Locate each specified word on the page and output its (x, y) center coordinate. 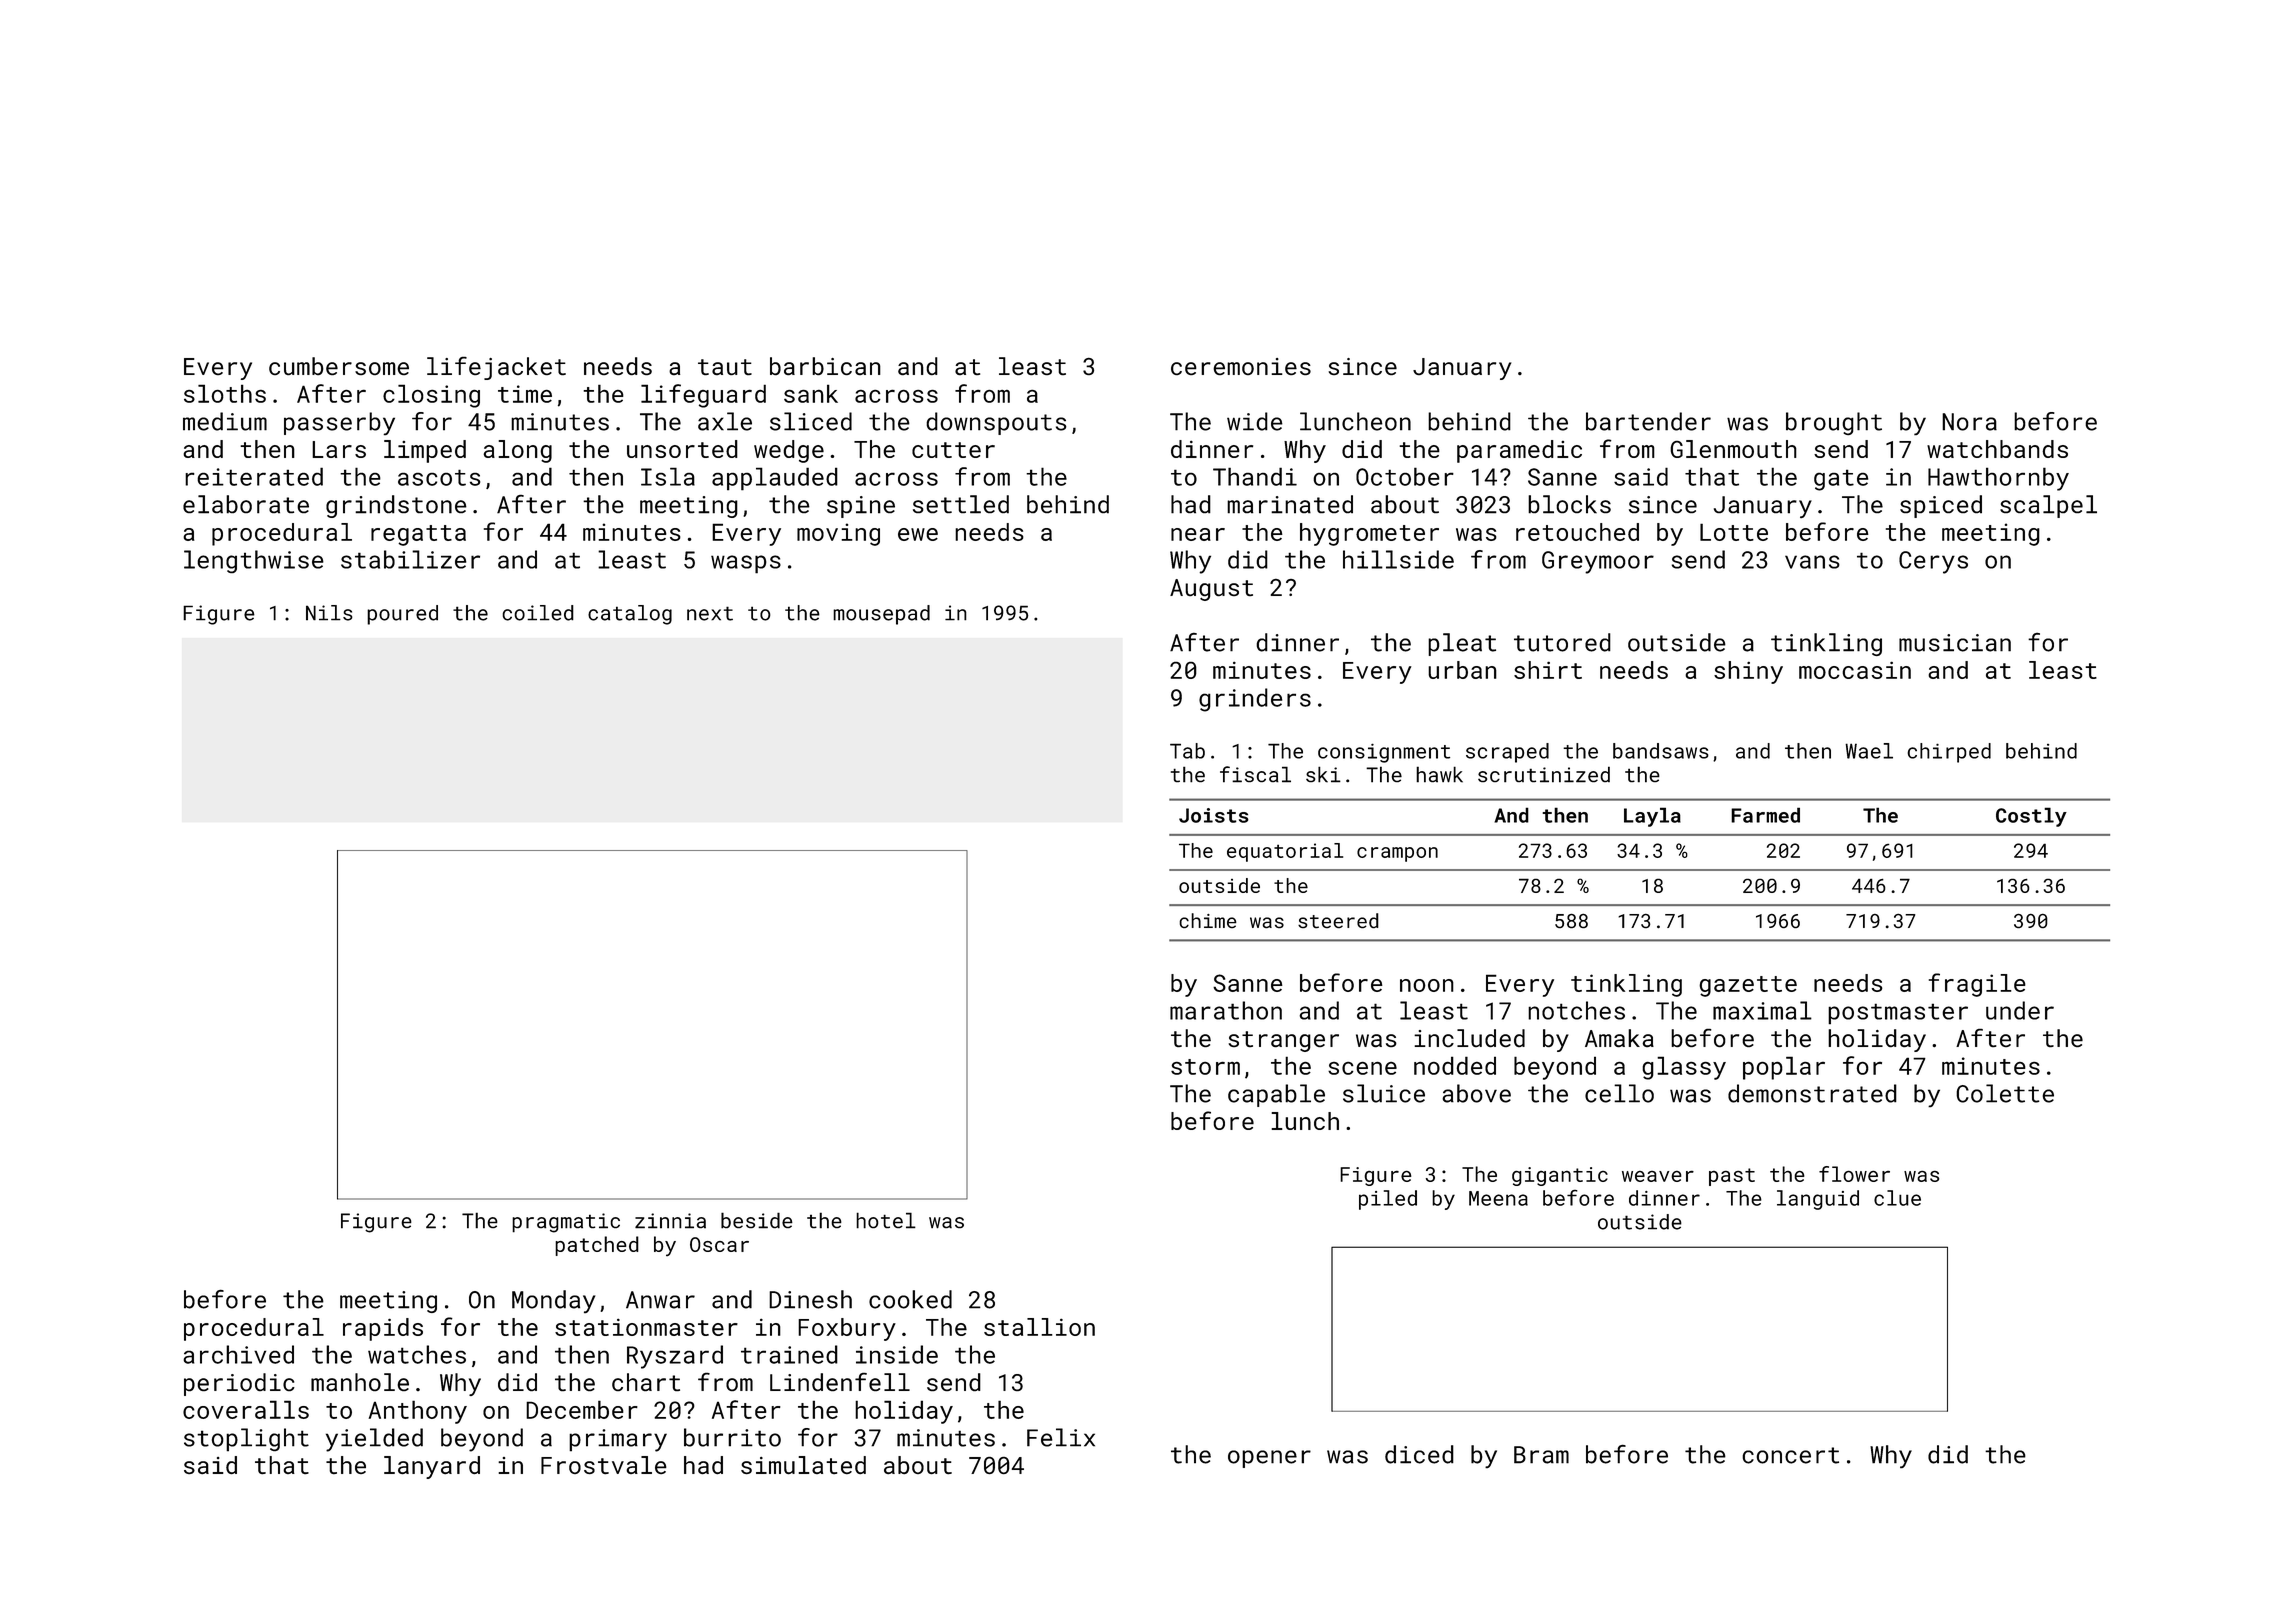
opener (1269, 1459)
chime (1208, 920)
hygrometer (1369, 534)
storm (1205, 1067)
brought (1834, 423)
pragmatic (566, 1223)
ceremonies (1241, 366)
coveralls (246, 1409)
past (1732, 1177)
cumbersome (339, 366)
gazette (1748, 986)
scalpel (2048, 506)
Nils (329, 613)
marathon (1226, 1010)
